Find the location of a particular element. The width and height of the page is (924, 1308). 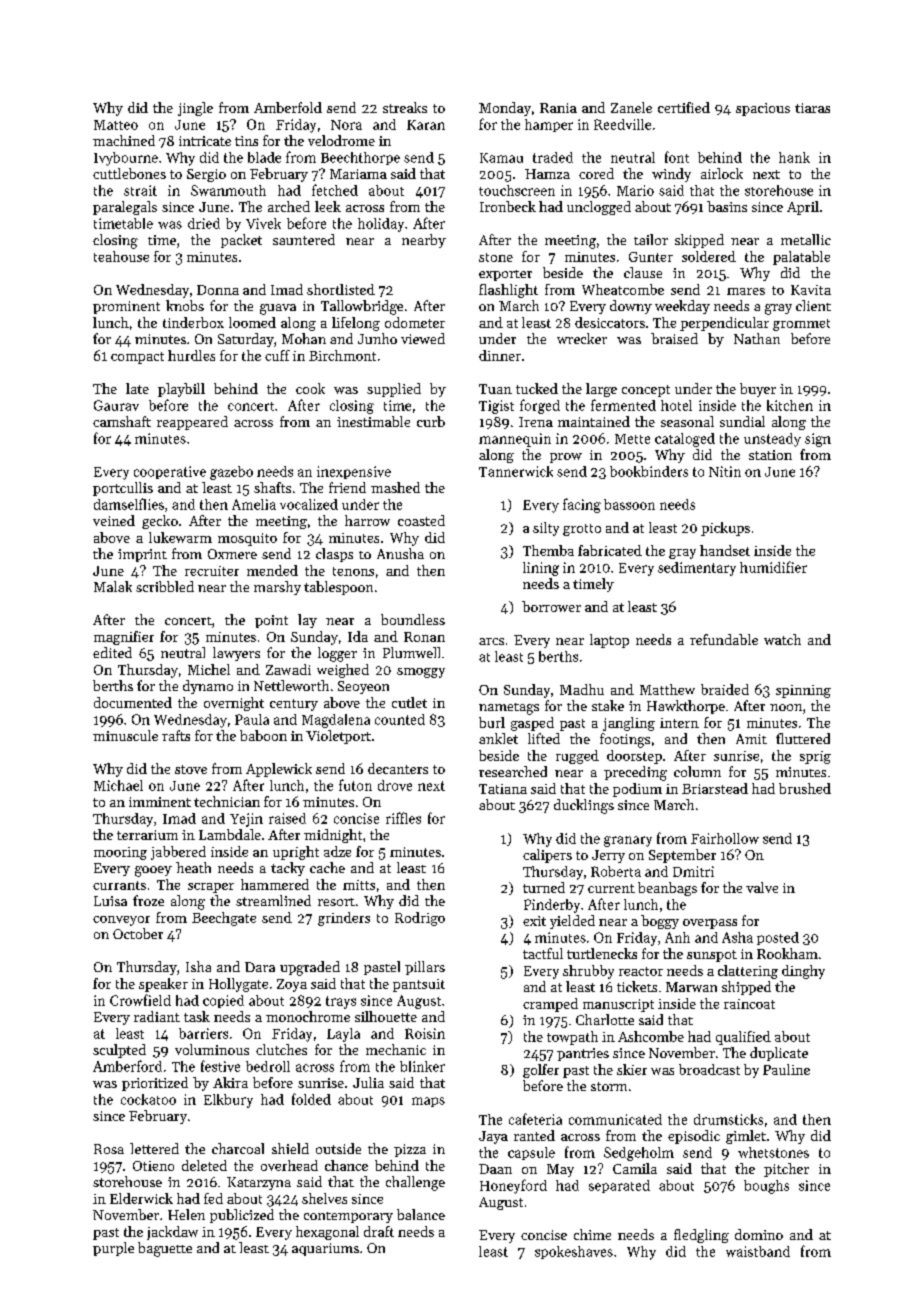

cafeteria is located at coordinates (535, 1119).
